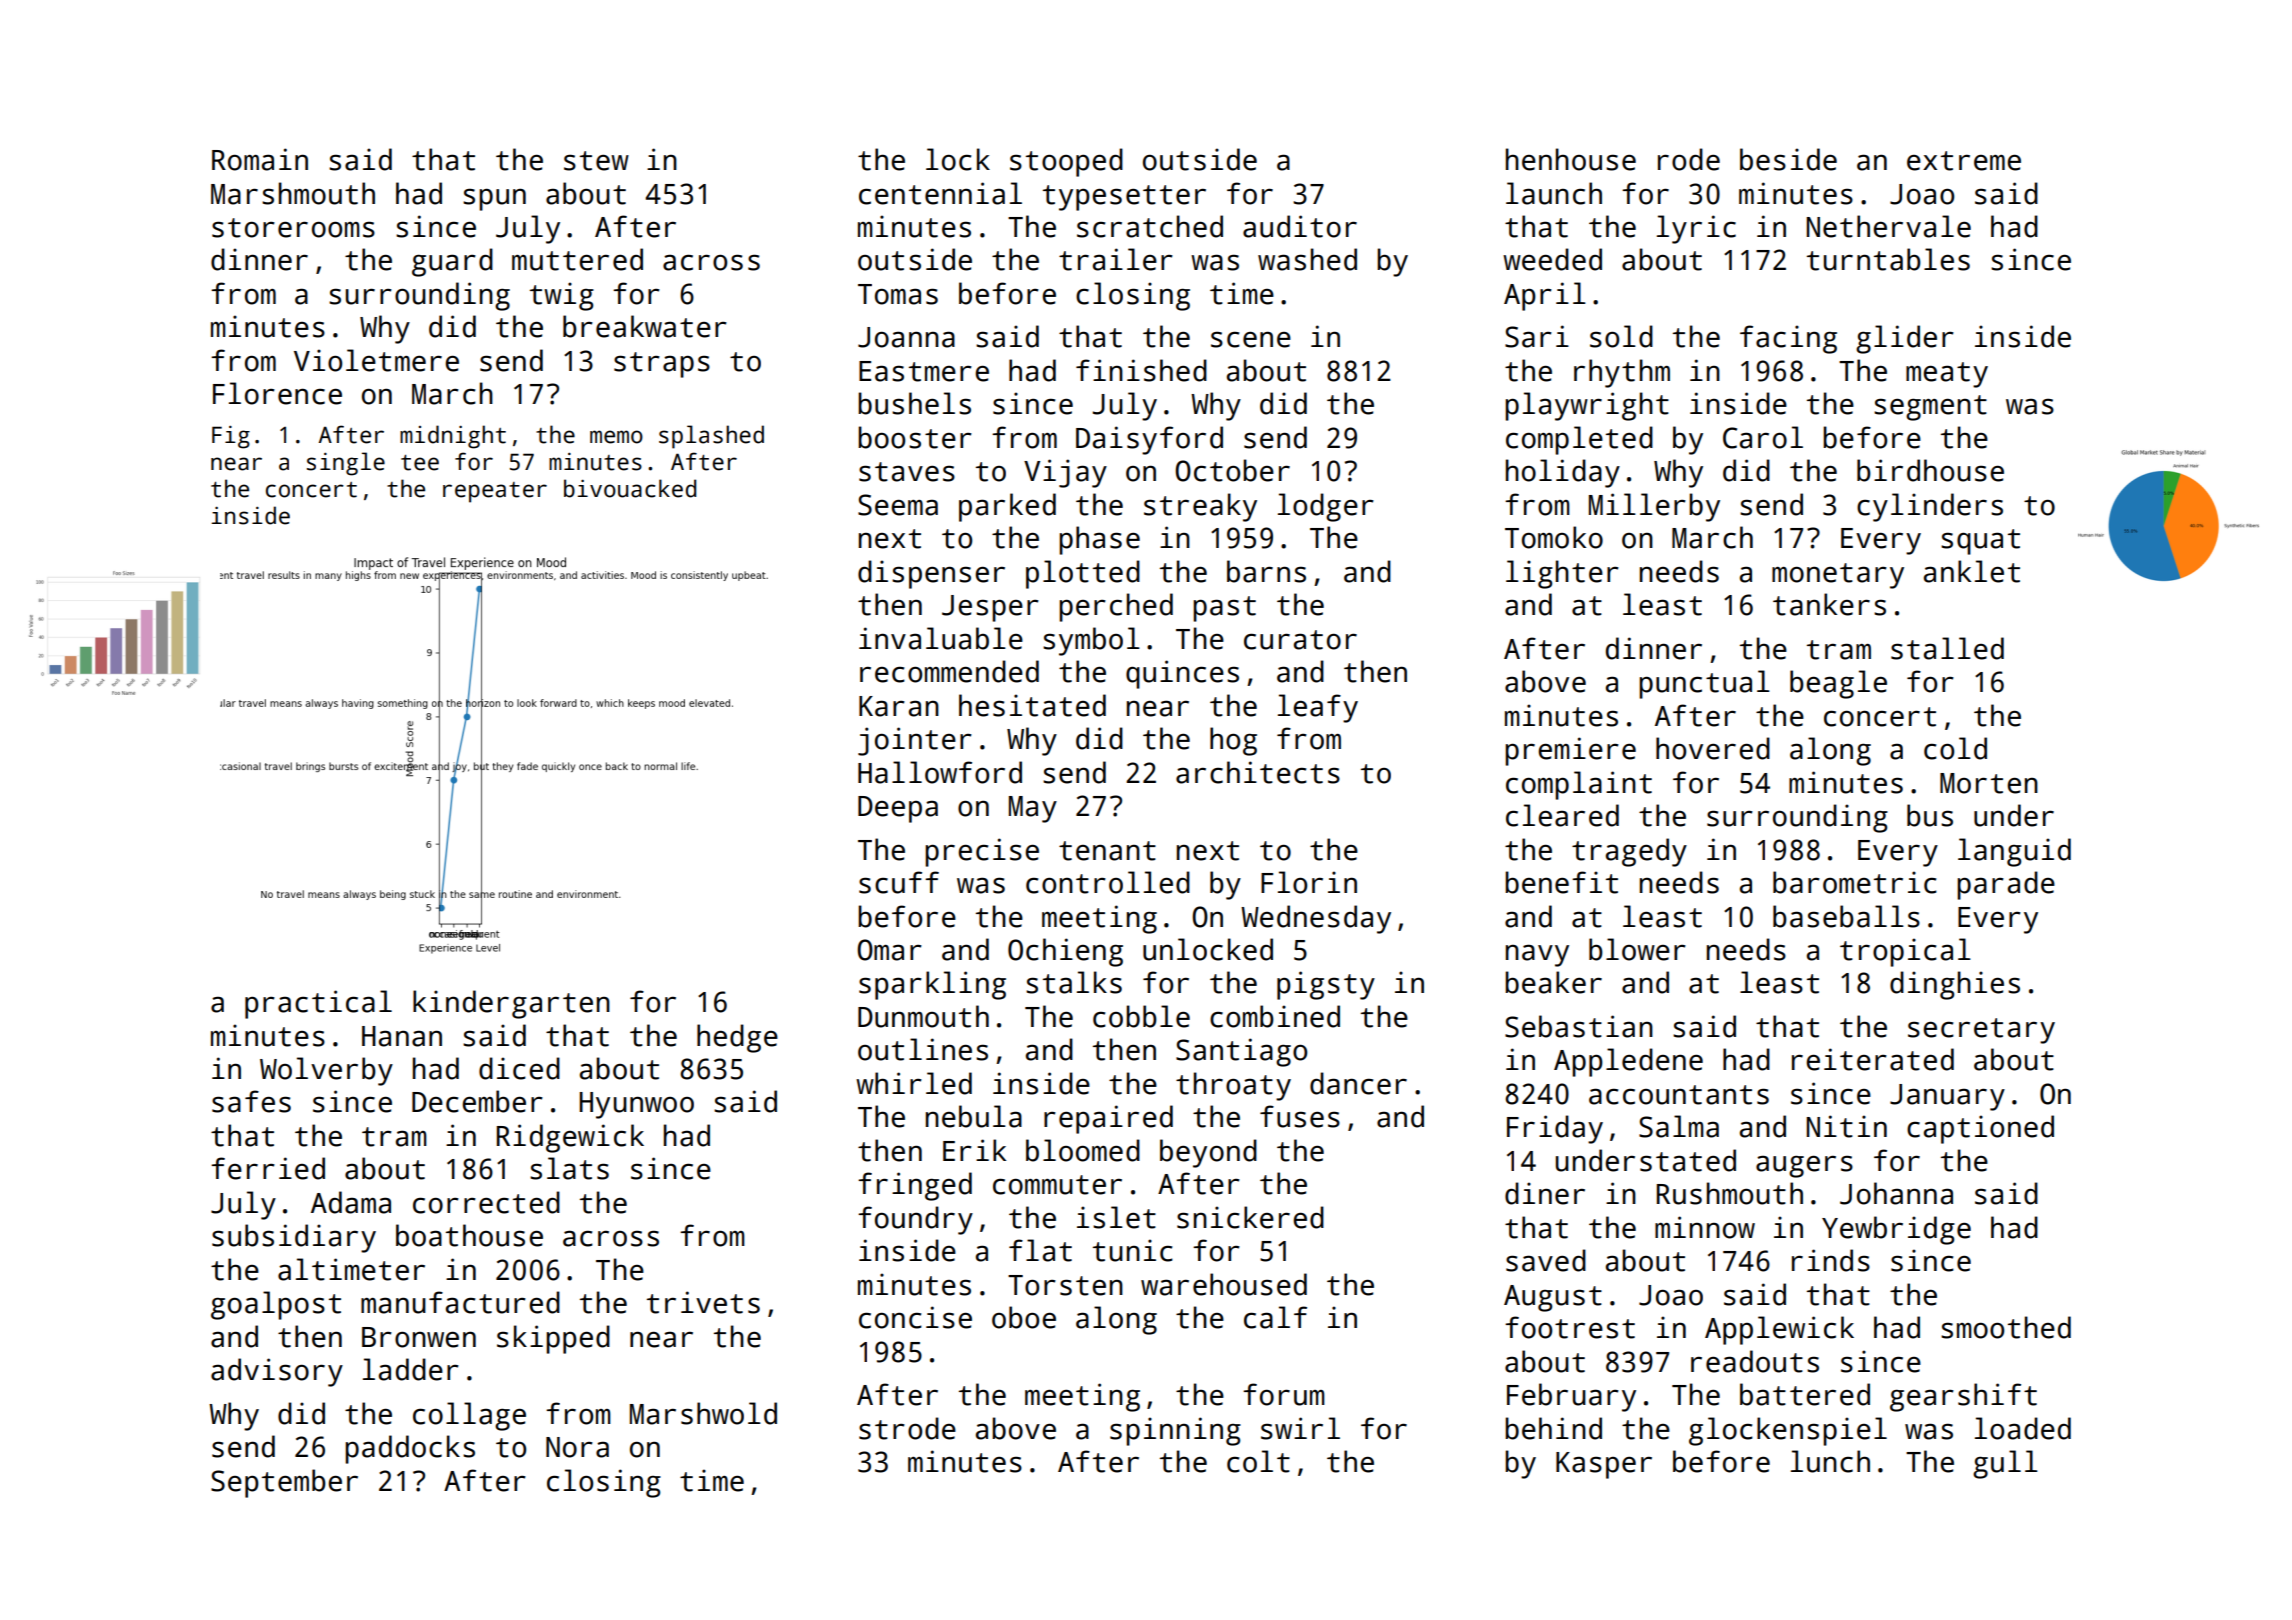  What do you see at coordinates (562, 296) in the screenshot?
I see `twig` at bounding box center [562, 296].
